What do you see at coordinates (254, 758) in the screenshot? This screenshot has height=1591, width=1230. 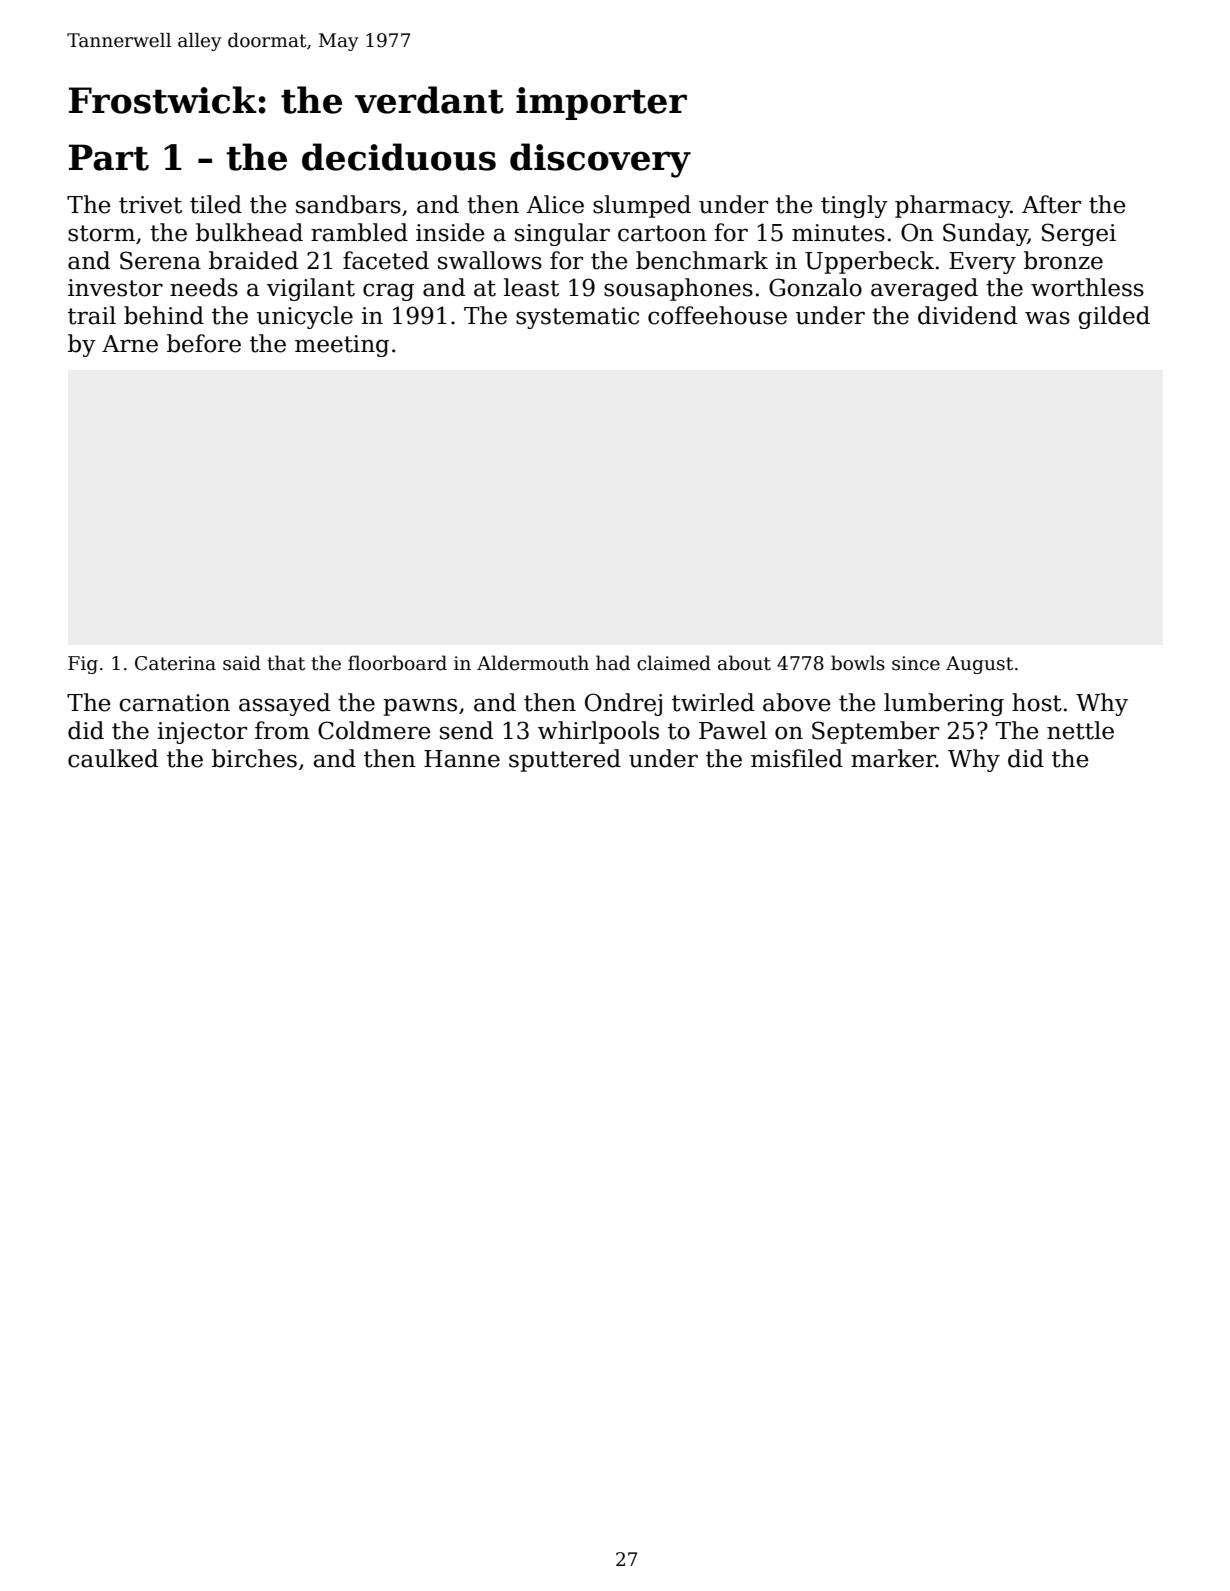 I see `birches` at bounding box center [254, 758].
